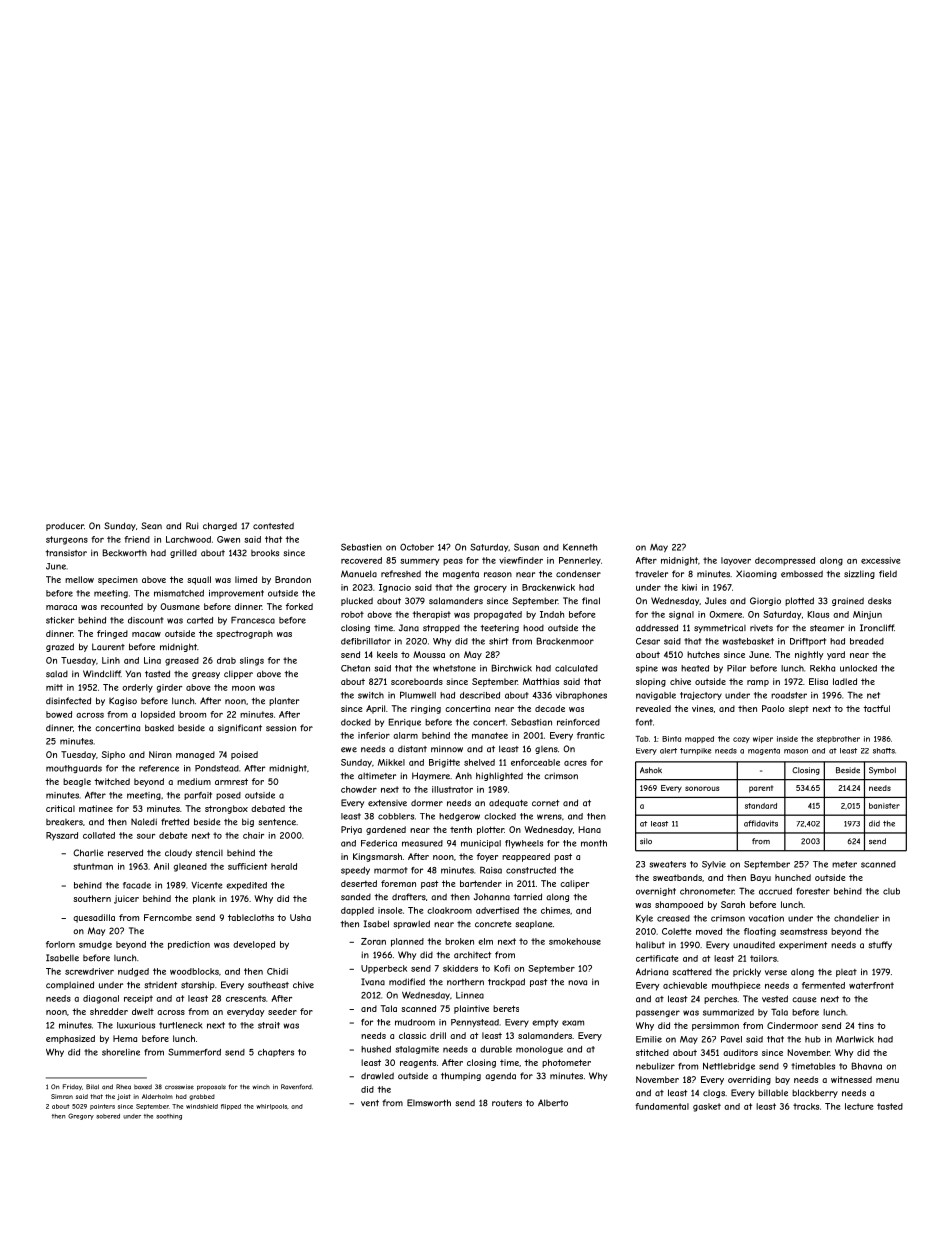  I want to click on strongbox, so click(226, 809).
